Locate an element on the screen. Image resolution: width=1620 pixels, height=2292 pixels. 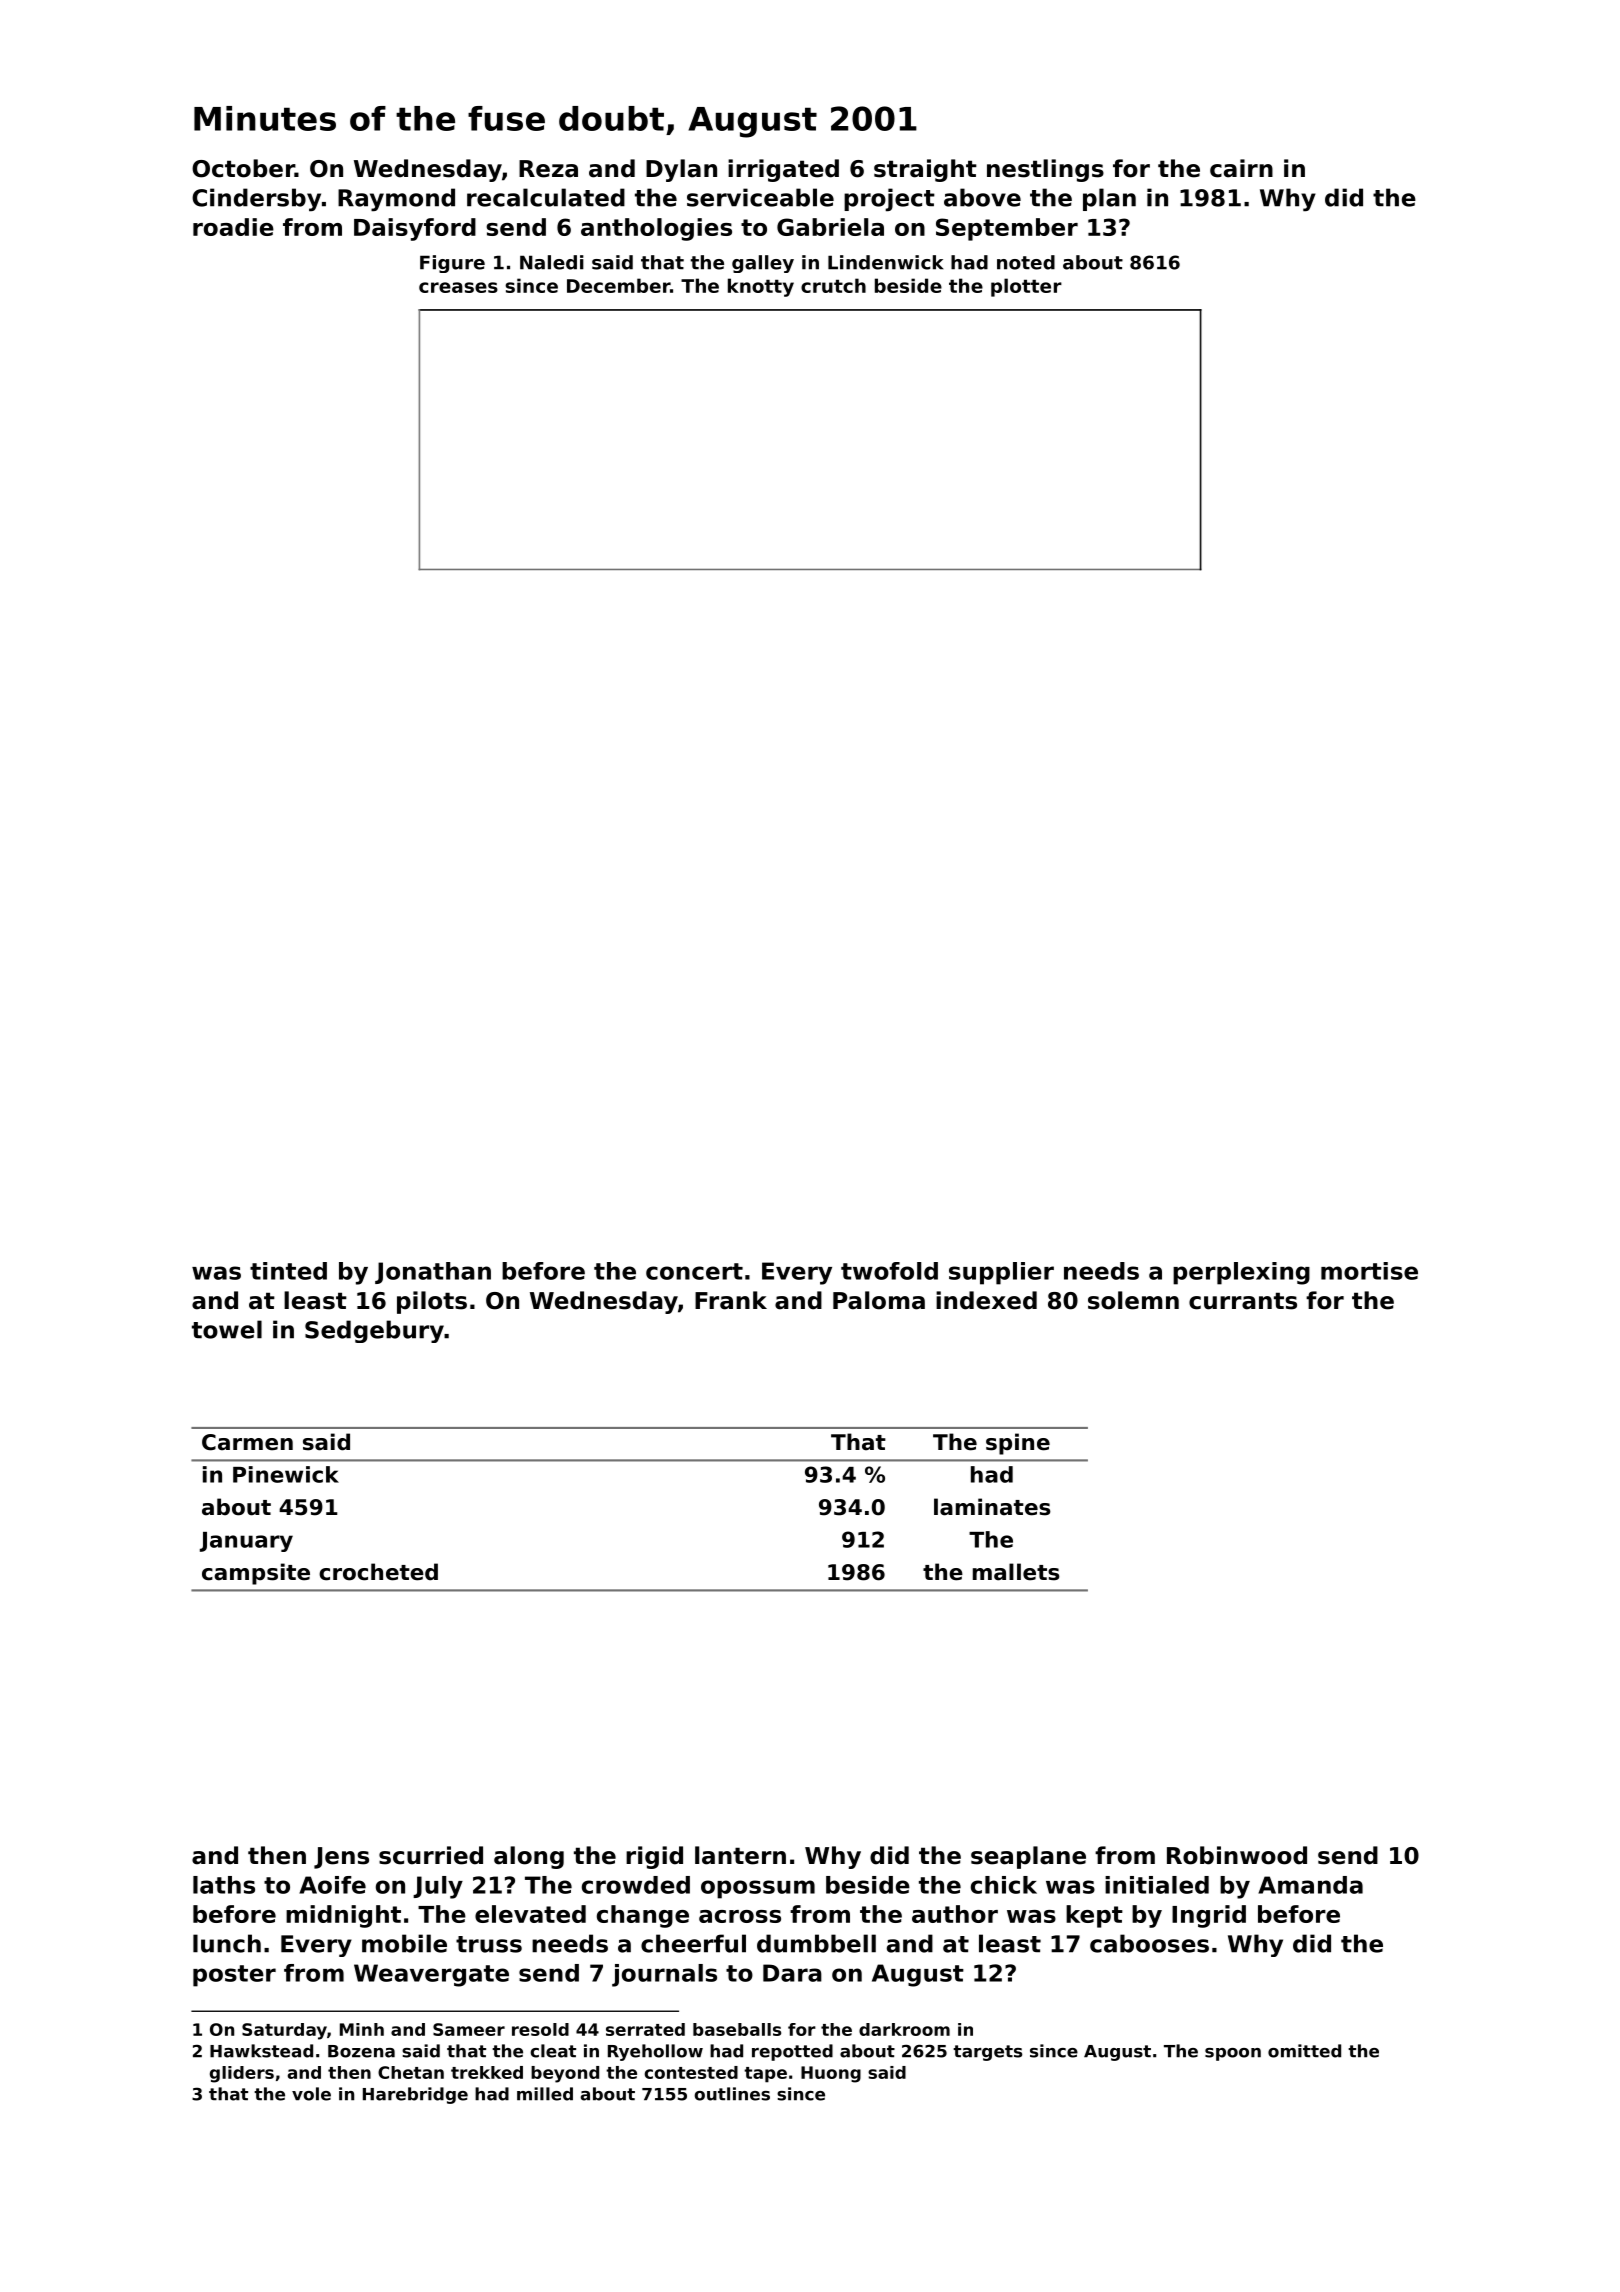
Reza is located at coordinates (548, 169).
